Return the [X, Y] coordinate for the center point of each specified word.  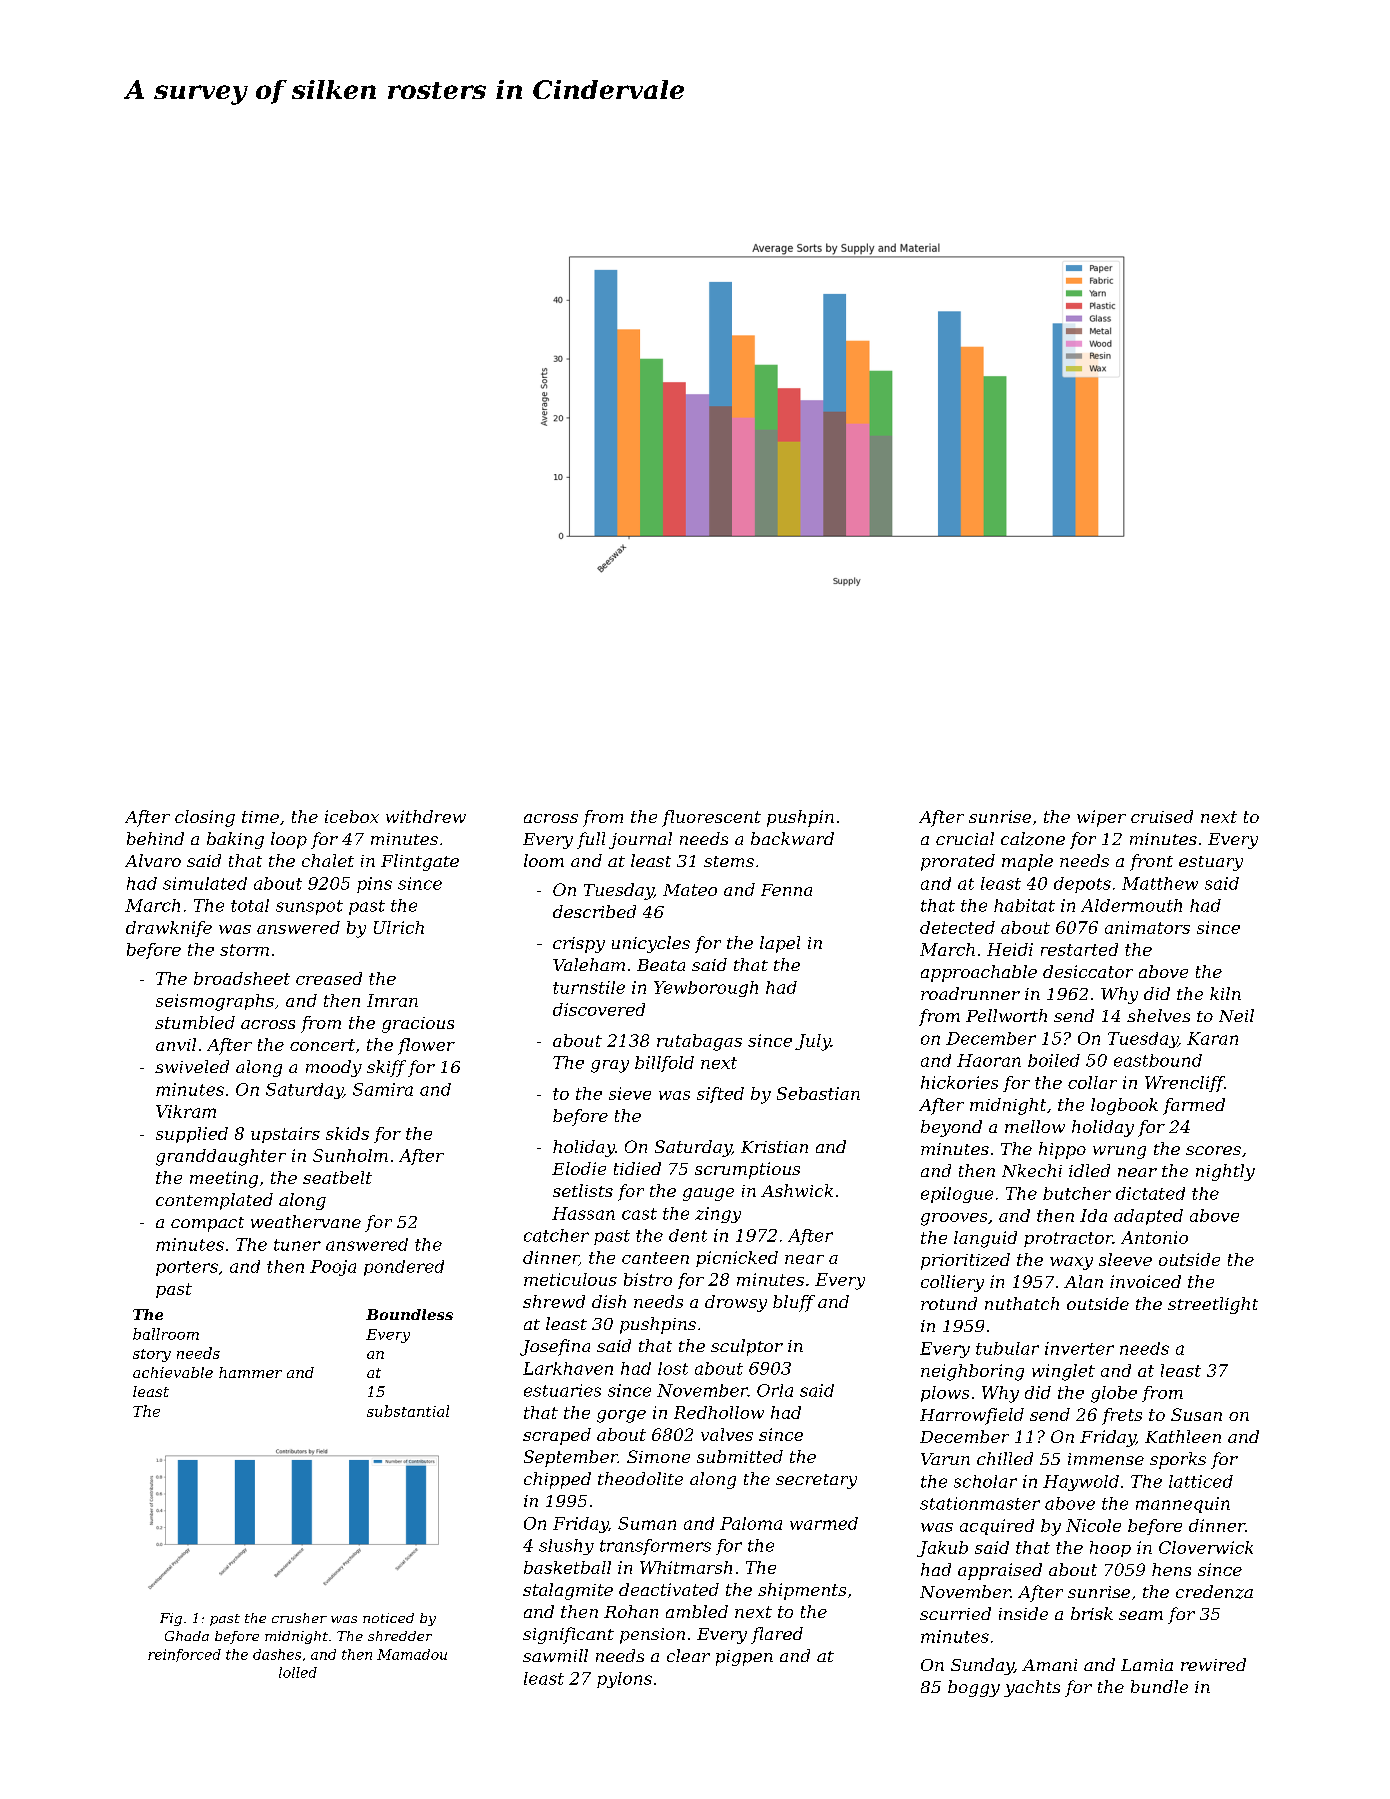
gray [610, 1066]
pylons [624, 1680]
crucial [965, 838]
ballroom [166, 1334]
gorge [621, 1416]
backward [792, 838]
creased [329, 978]
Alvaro [153, 860]
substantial [408, 1411]
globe [1114, 1394]
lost [673, 1368]
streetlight [1213, 1305]
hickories [959, 1082]
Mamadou [412, 1654]
